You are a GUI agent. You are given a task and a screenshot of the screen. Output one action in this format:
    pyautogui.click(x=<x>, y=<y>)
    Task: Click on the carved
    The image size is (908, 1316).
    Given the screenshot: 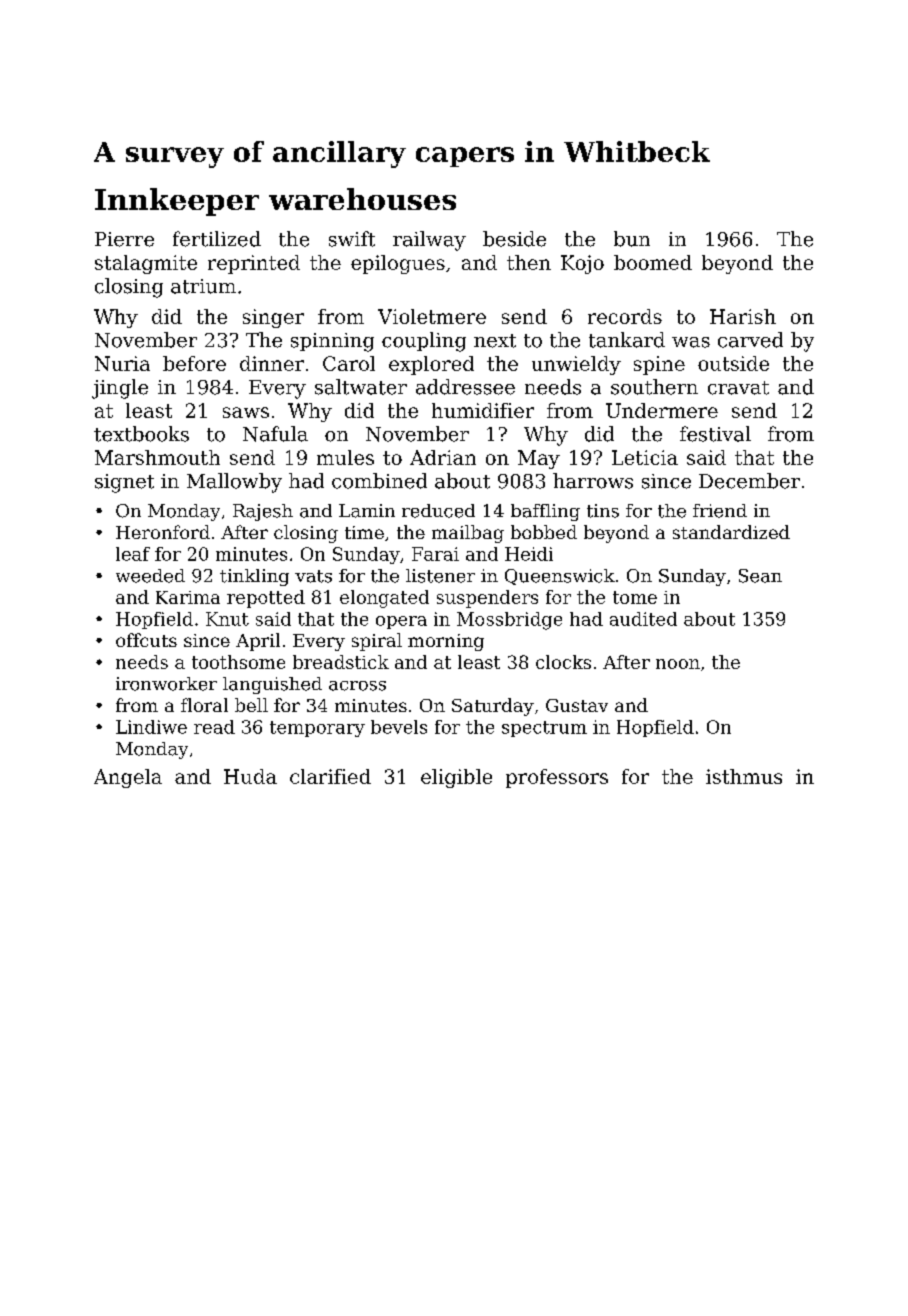 What is the action you would take?
    pyautogui.click(x=750, y=340)
